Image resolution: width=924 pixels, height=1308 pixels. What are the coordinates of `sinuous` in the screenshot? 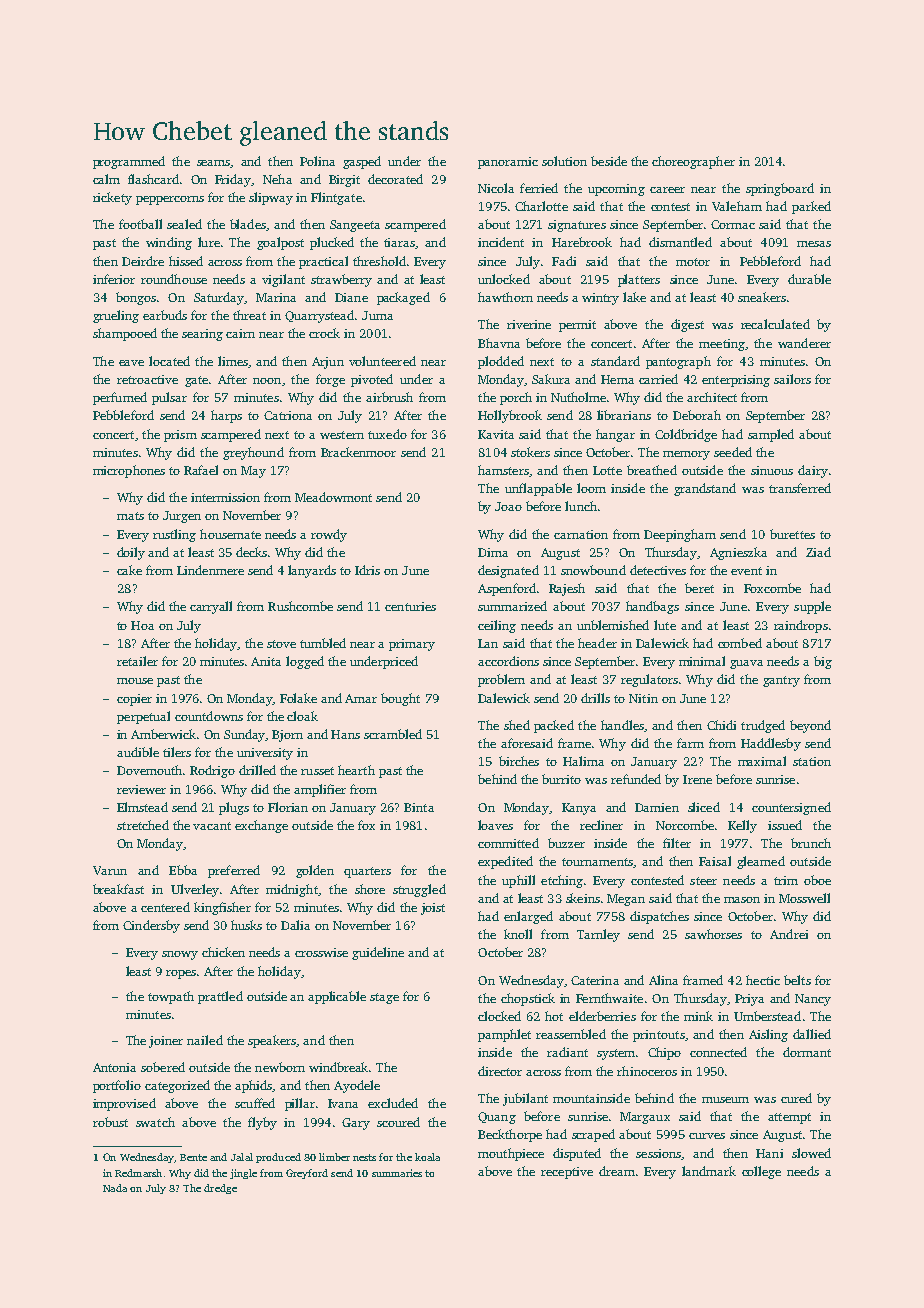 It's located at (772, 470).
